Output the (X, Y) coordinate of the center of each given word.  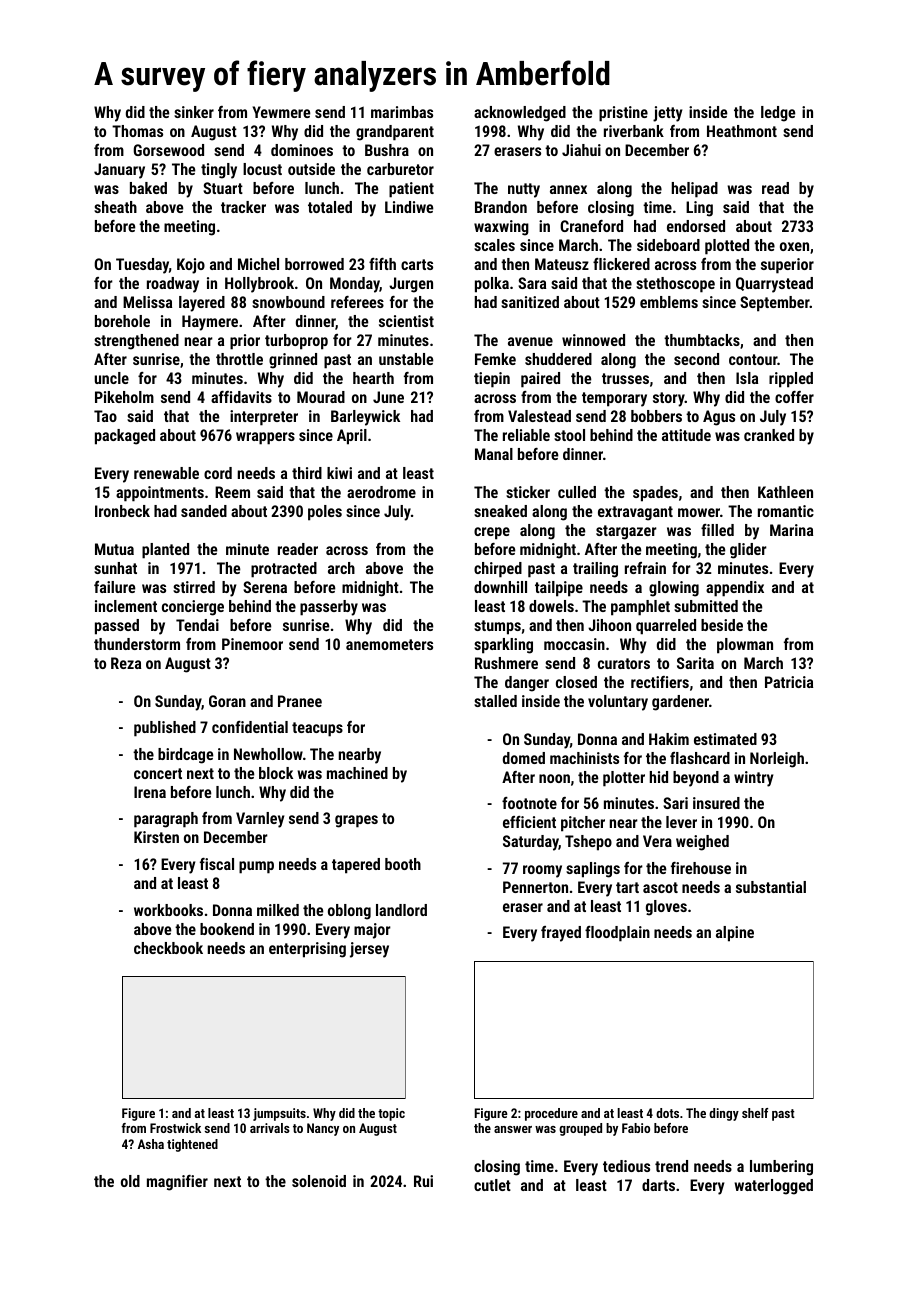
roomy (542, 871)
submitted (706, 606)
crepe (492, 533)
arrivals (270, 1128)
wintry (753, 779)
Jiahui (581, 150)
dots (667, 1113)
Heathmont (742, 131)
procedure (551, 1114)
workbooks (168, 910)
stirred (194, 587)
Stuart (223, 188)
